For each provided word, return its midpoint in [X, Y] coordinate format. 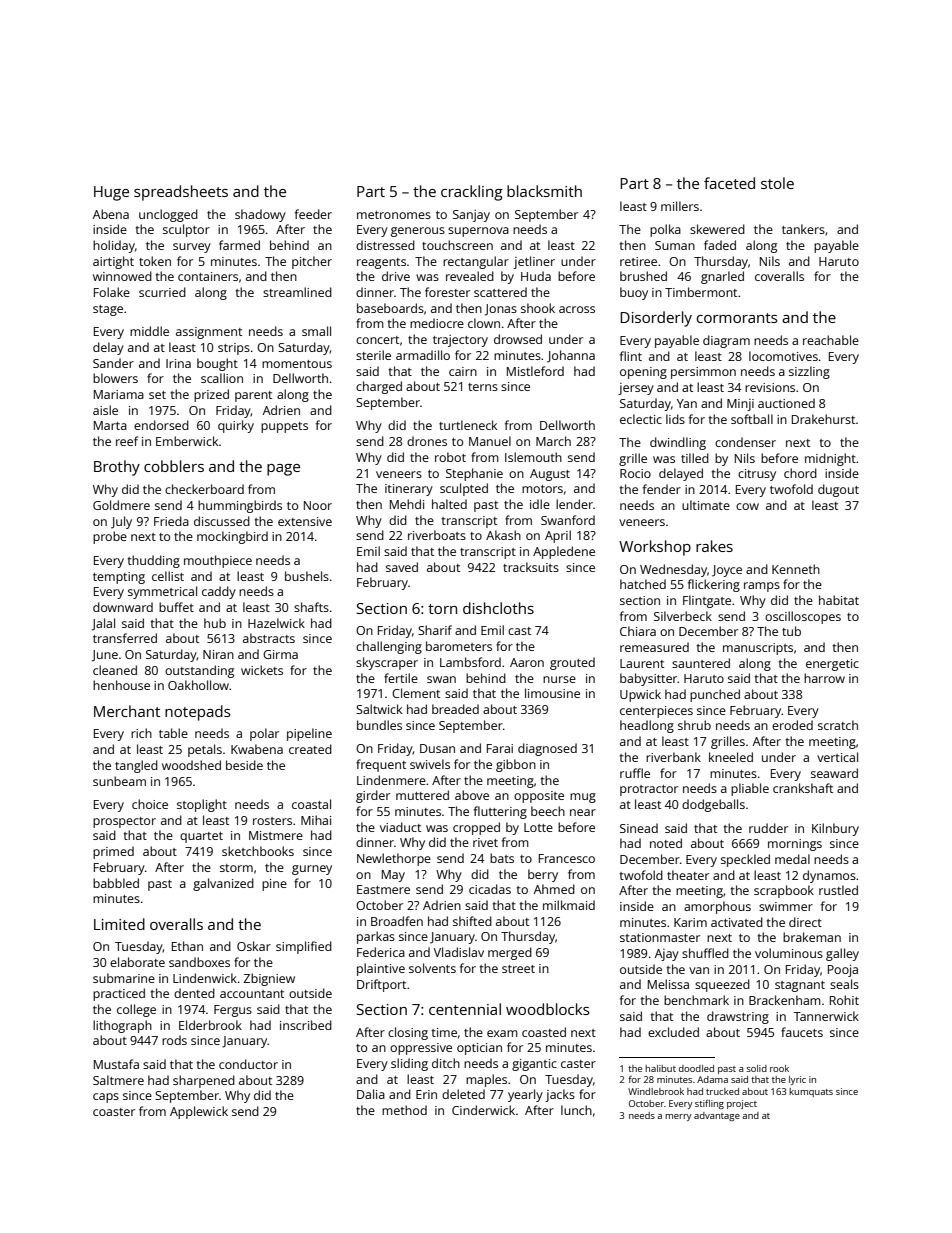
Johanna [571, 356]
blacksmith [544, 191]
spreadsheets [181, 193]
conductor [248, 1064]
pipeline [309, 734]
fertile [401, 678]
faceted [729, 183]
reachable [831, 340]
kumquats [811, 1092]
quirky [236, 426]
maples [486, 1080]
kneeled [731, 757]
